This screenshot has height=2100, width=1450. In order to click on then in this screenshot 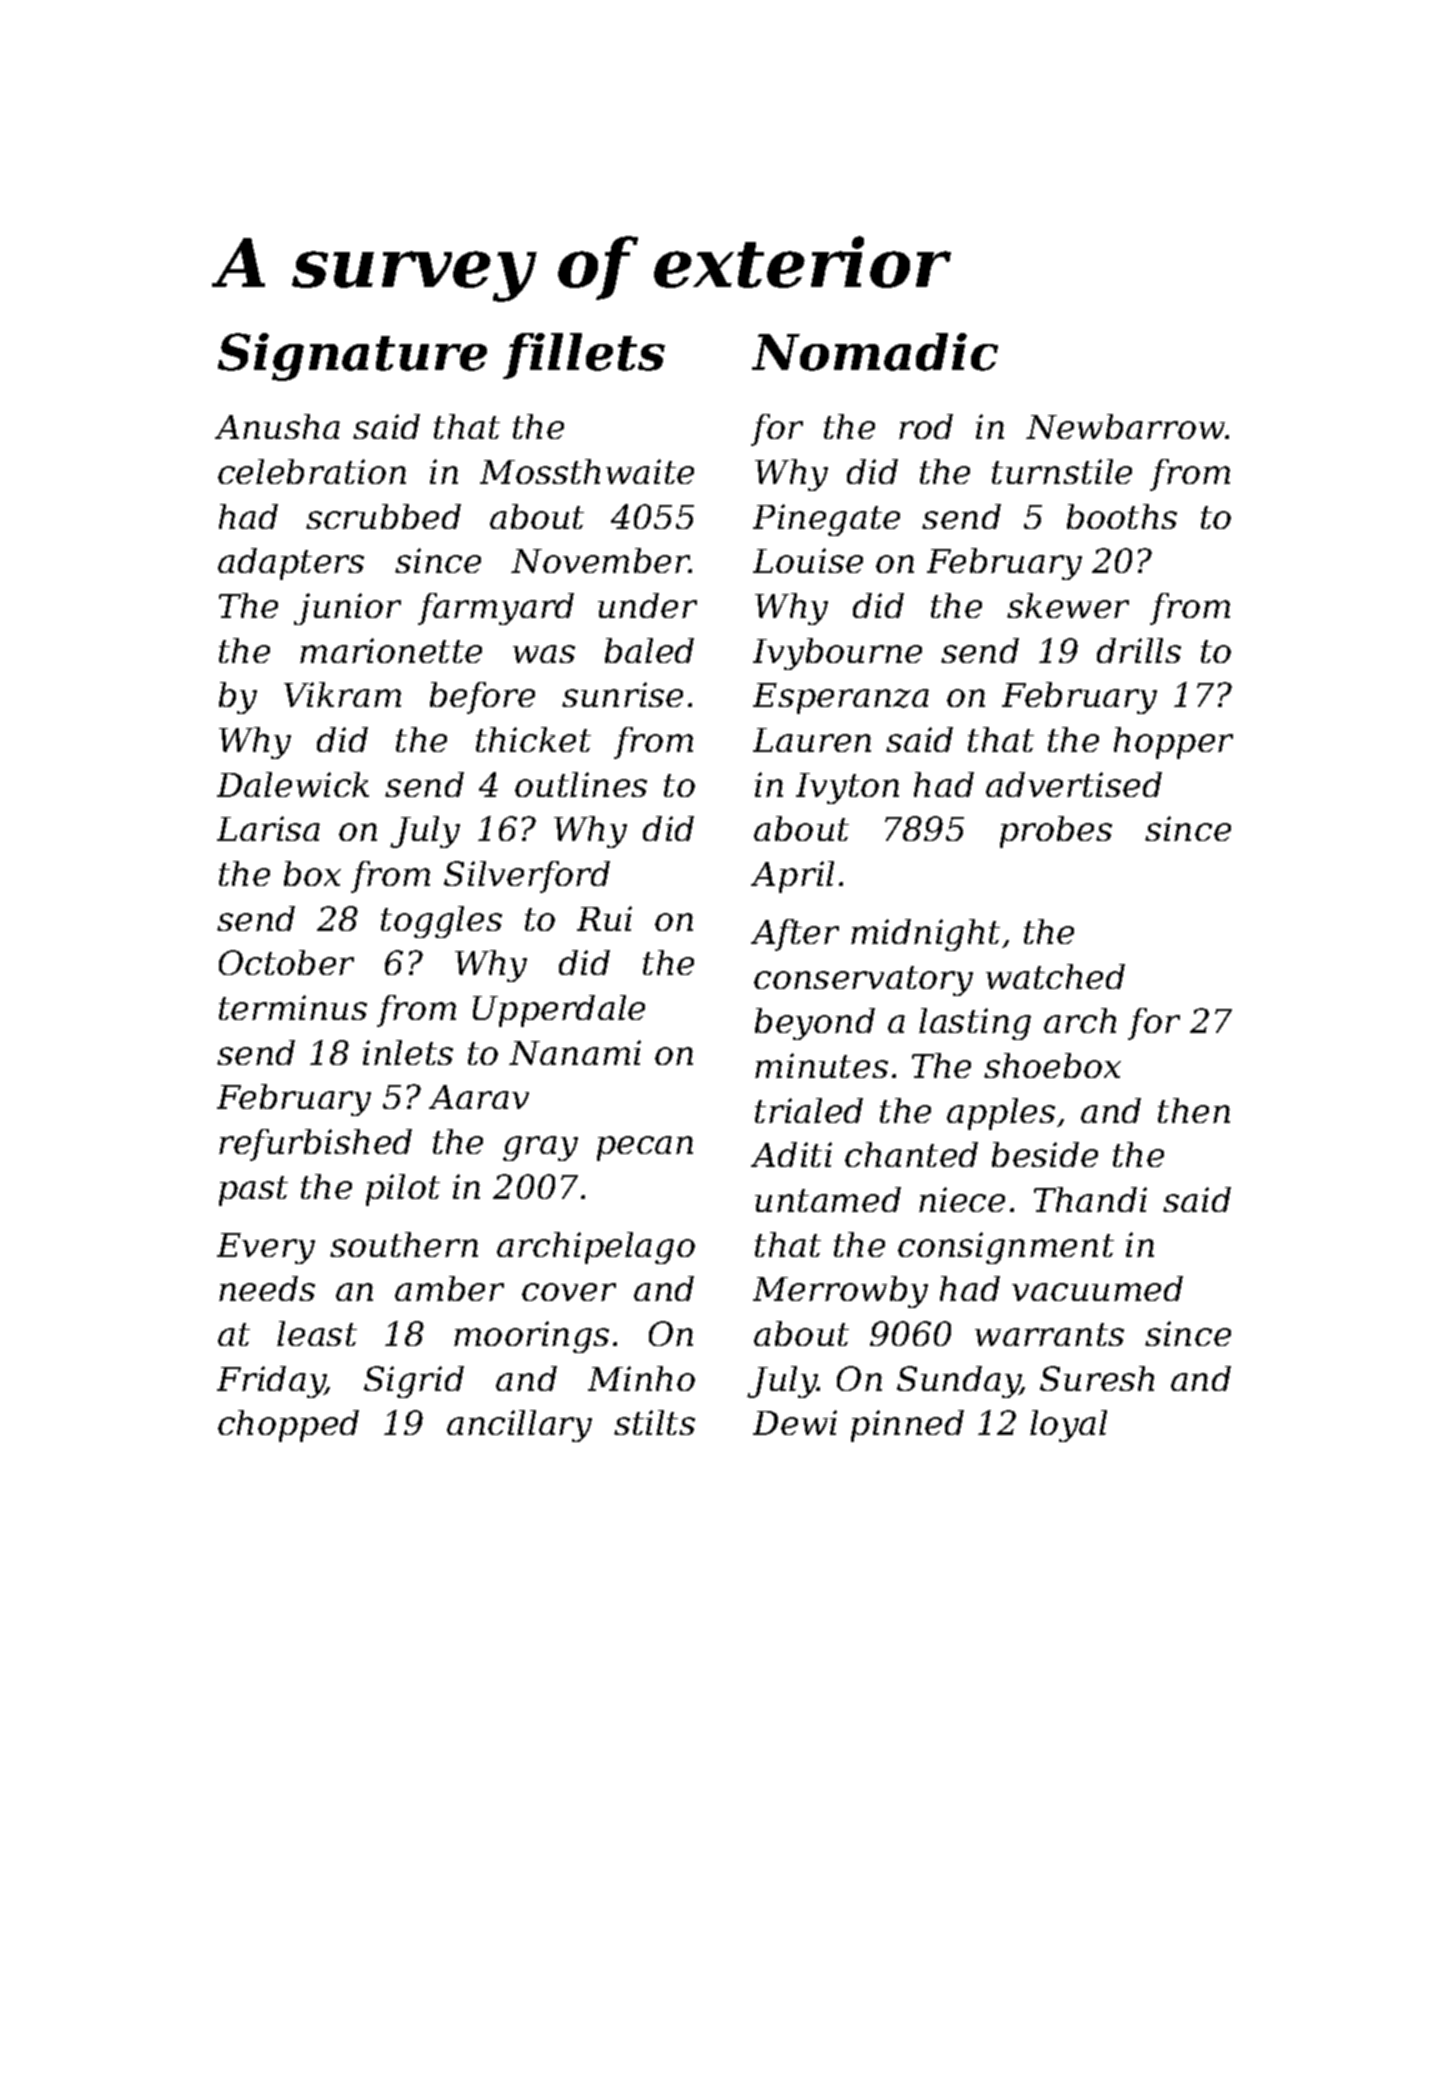, I will do `click(1194, 1110)`.
